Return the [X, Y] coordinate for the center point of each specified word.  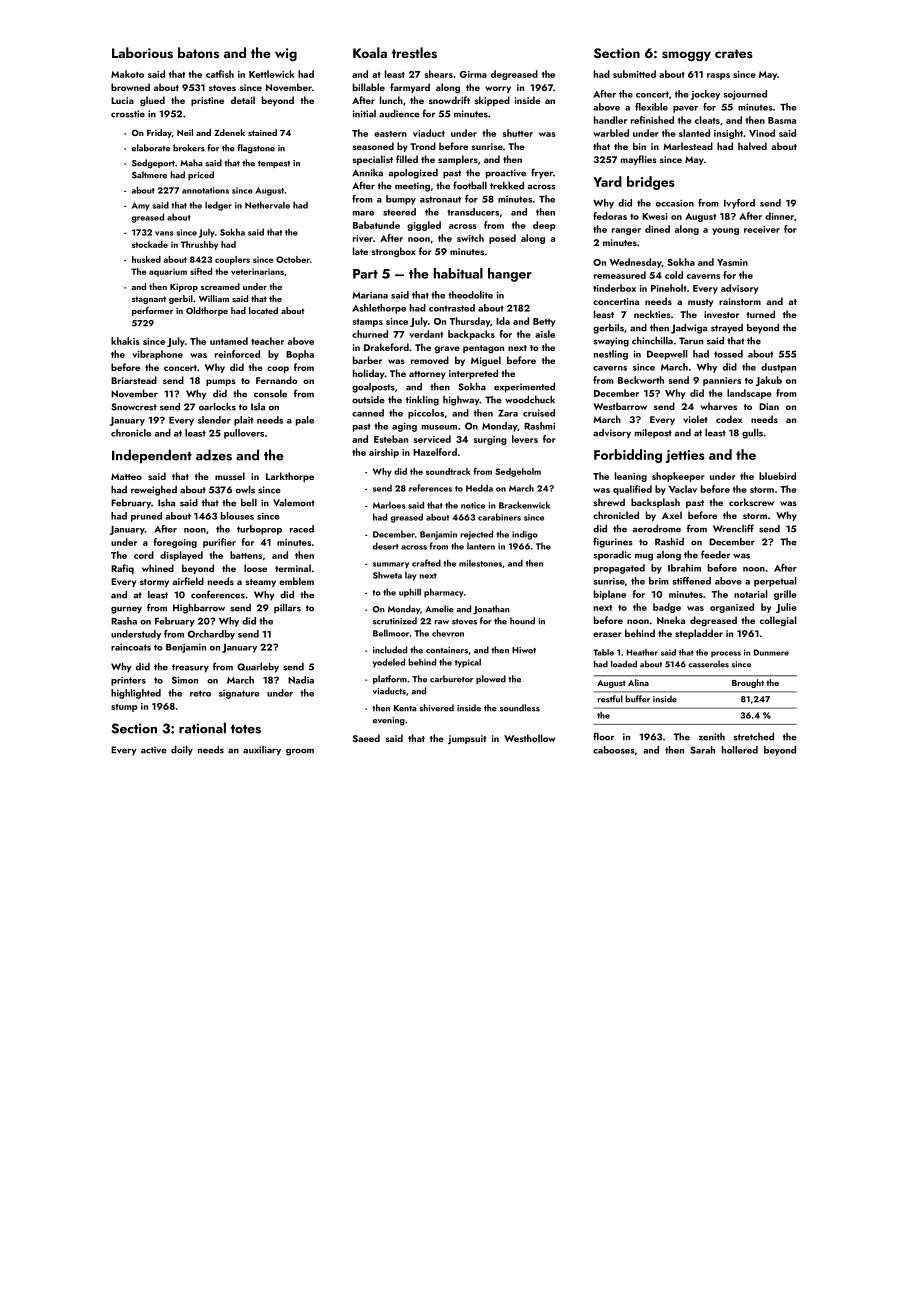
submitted [634, 74]
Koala [370, 52]
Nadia [301, 680]
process [726, 654]
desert [386, 546]
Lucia [122, 100]
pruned [146, 517]
